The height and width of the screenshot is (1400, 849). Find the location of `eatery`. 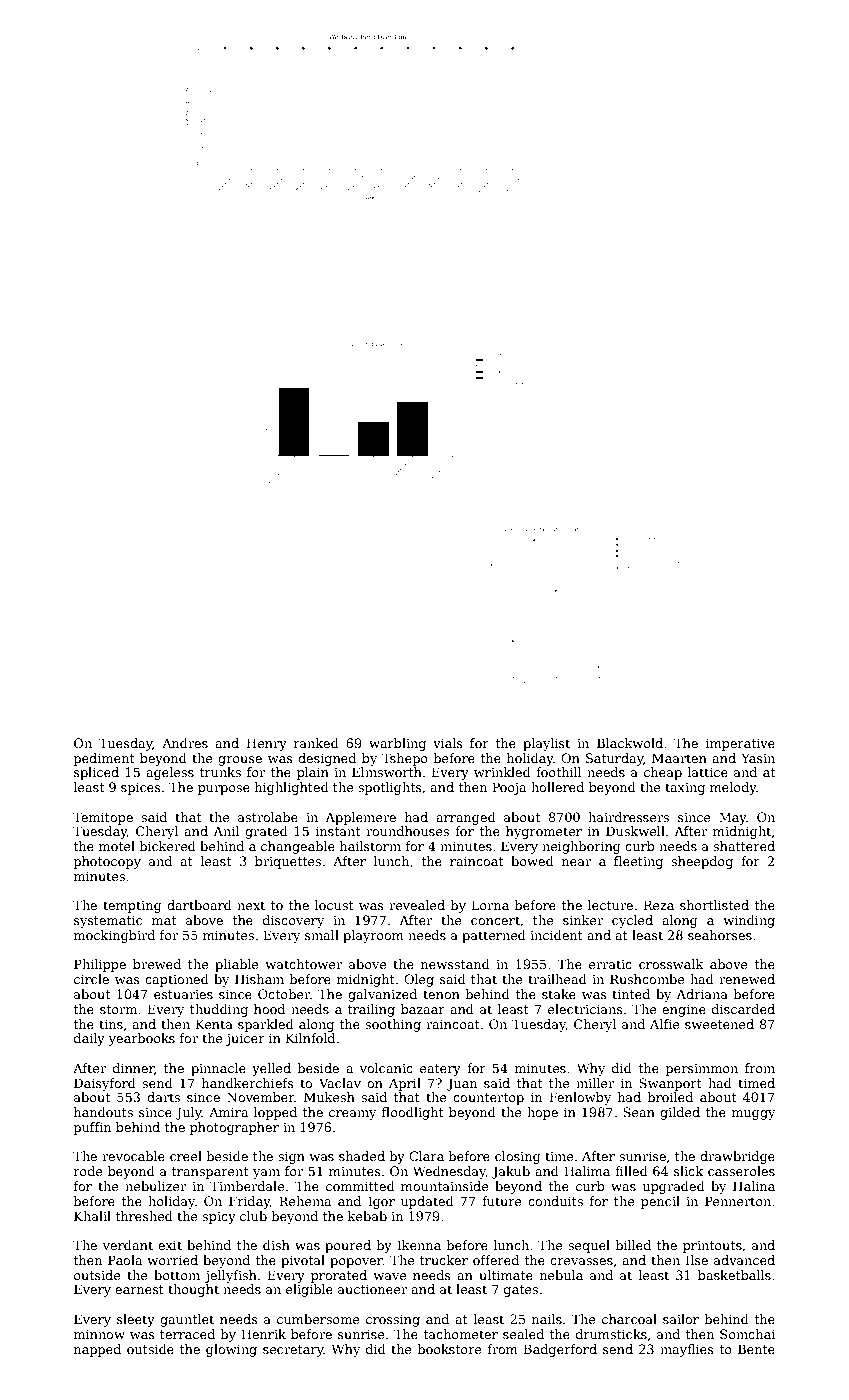

eatery is located at coordinates (440, 1070).
